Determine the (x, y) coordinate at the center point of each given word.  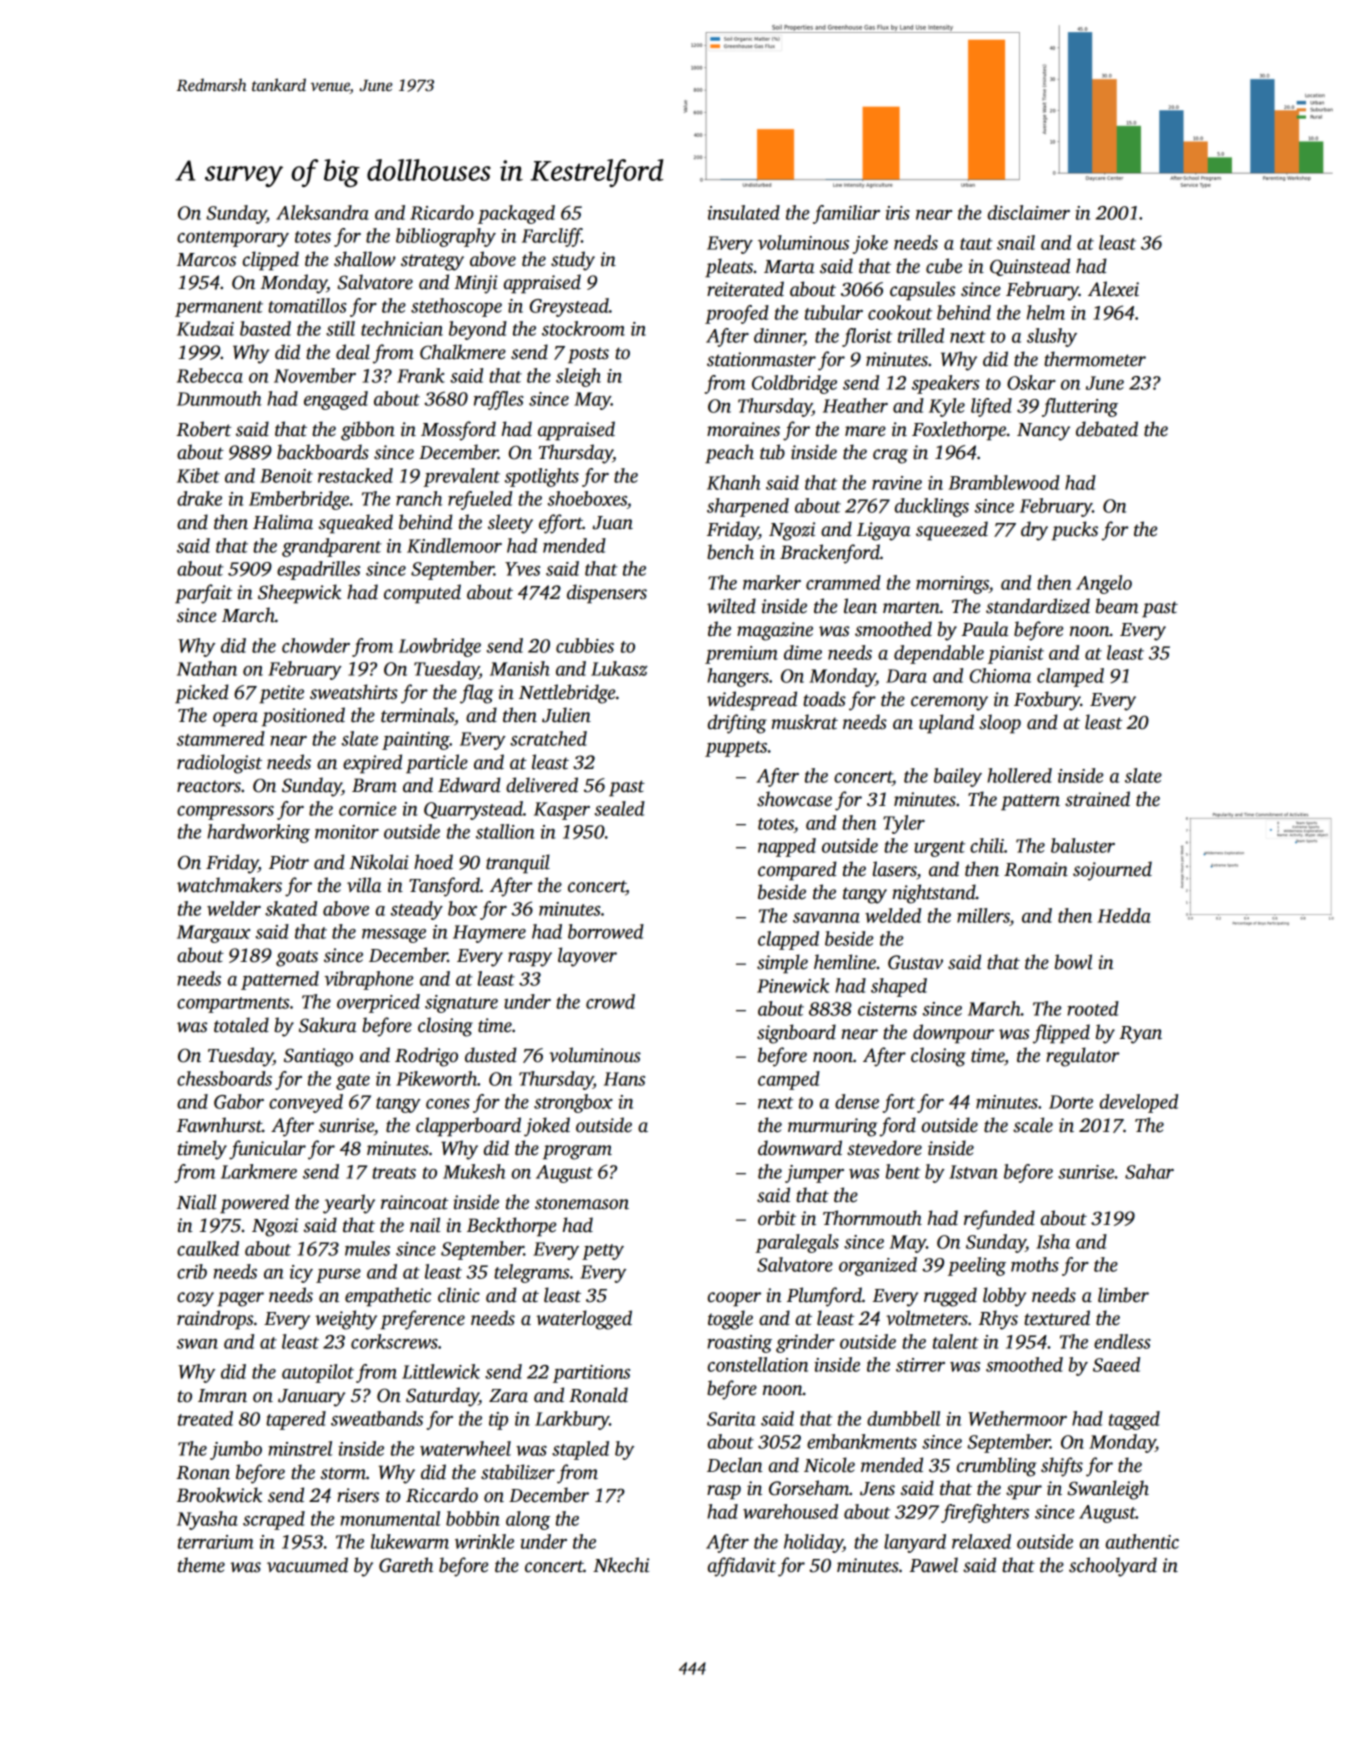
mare (865, 431)
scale (1033, 1125)
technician (402, 328)
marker (772, 582)
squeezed (952, 531)
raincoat (414, 1202)
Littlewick (441, 1371)
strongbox (573, 1103)
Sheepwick (299, 594)
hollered (1019, 775)
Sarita (731, 1419)
